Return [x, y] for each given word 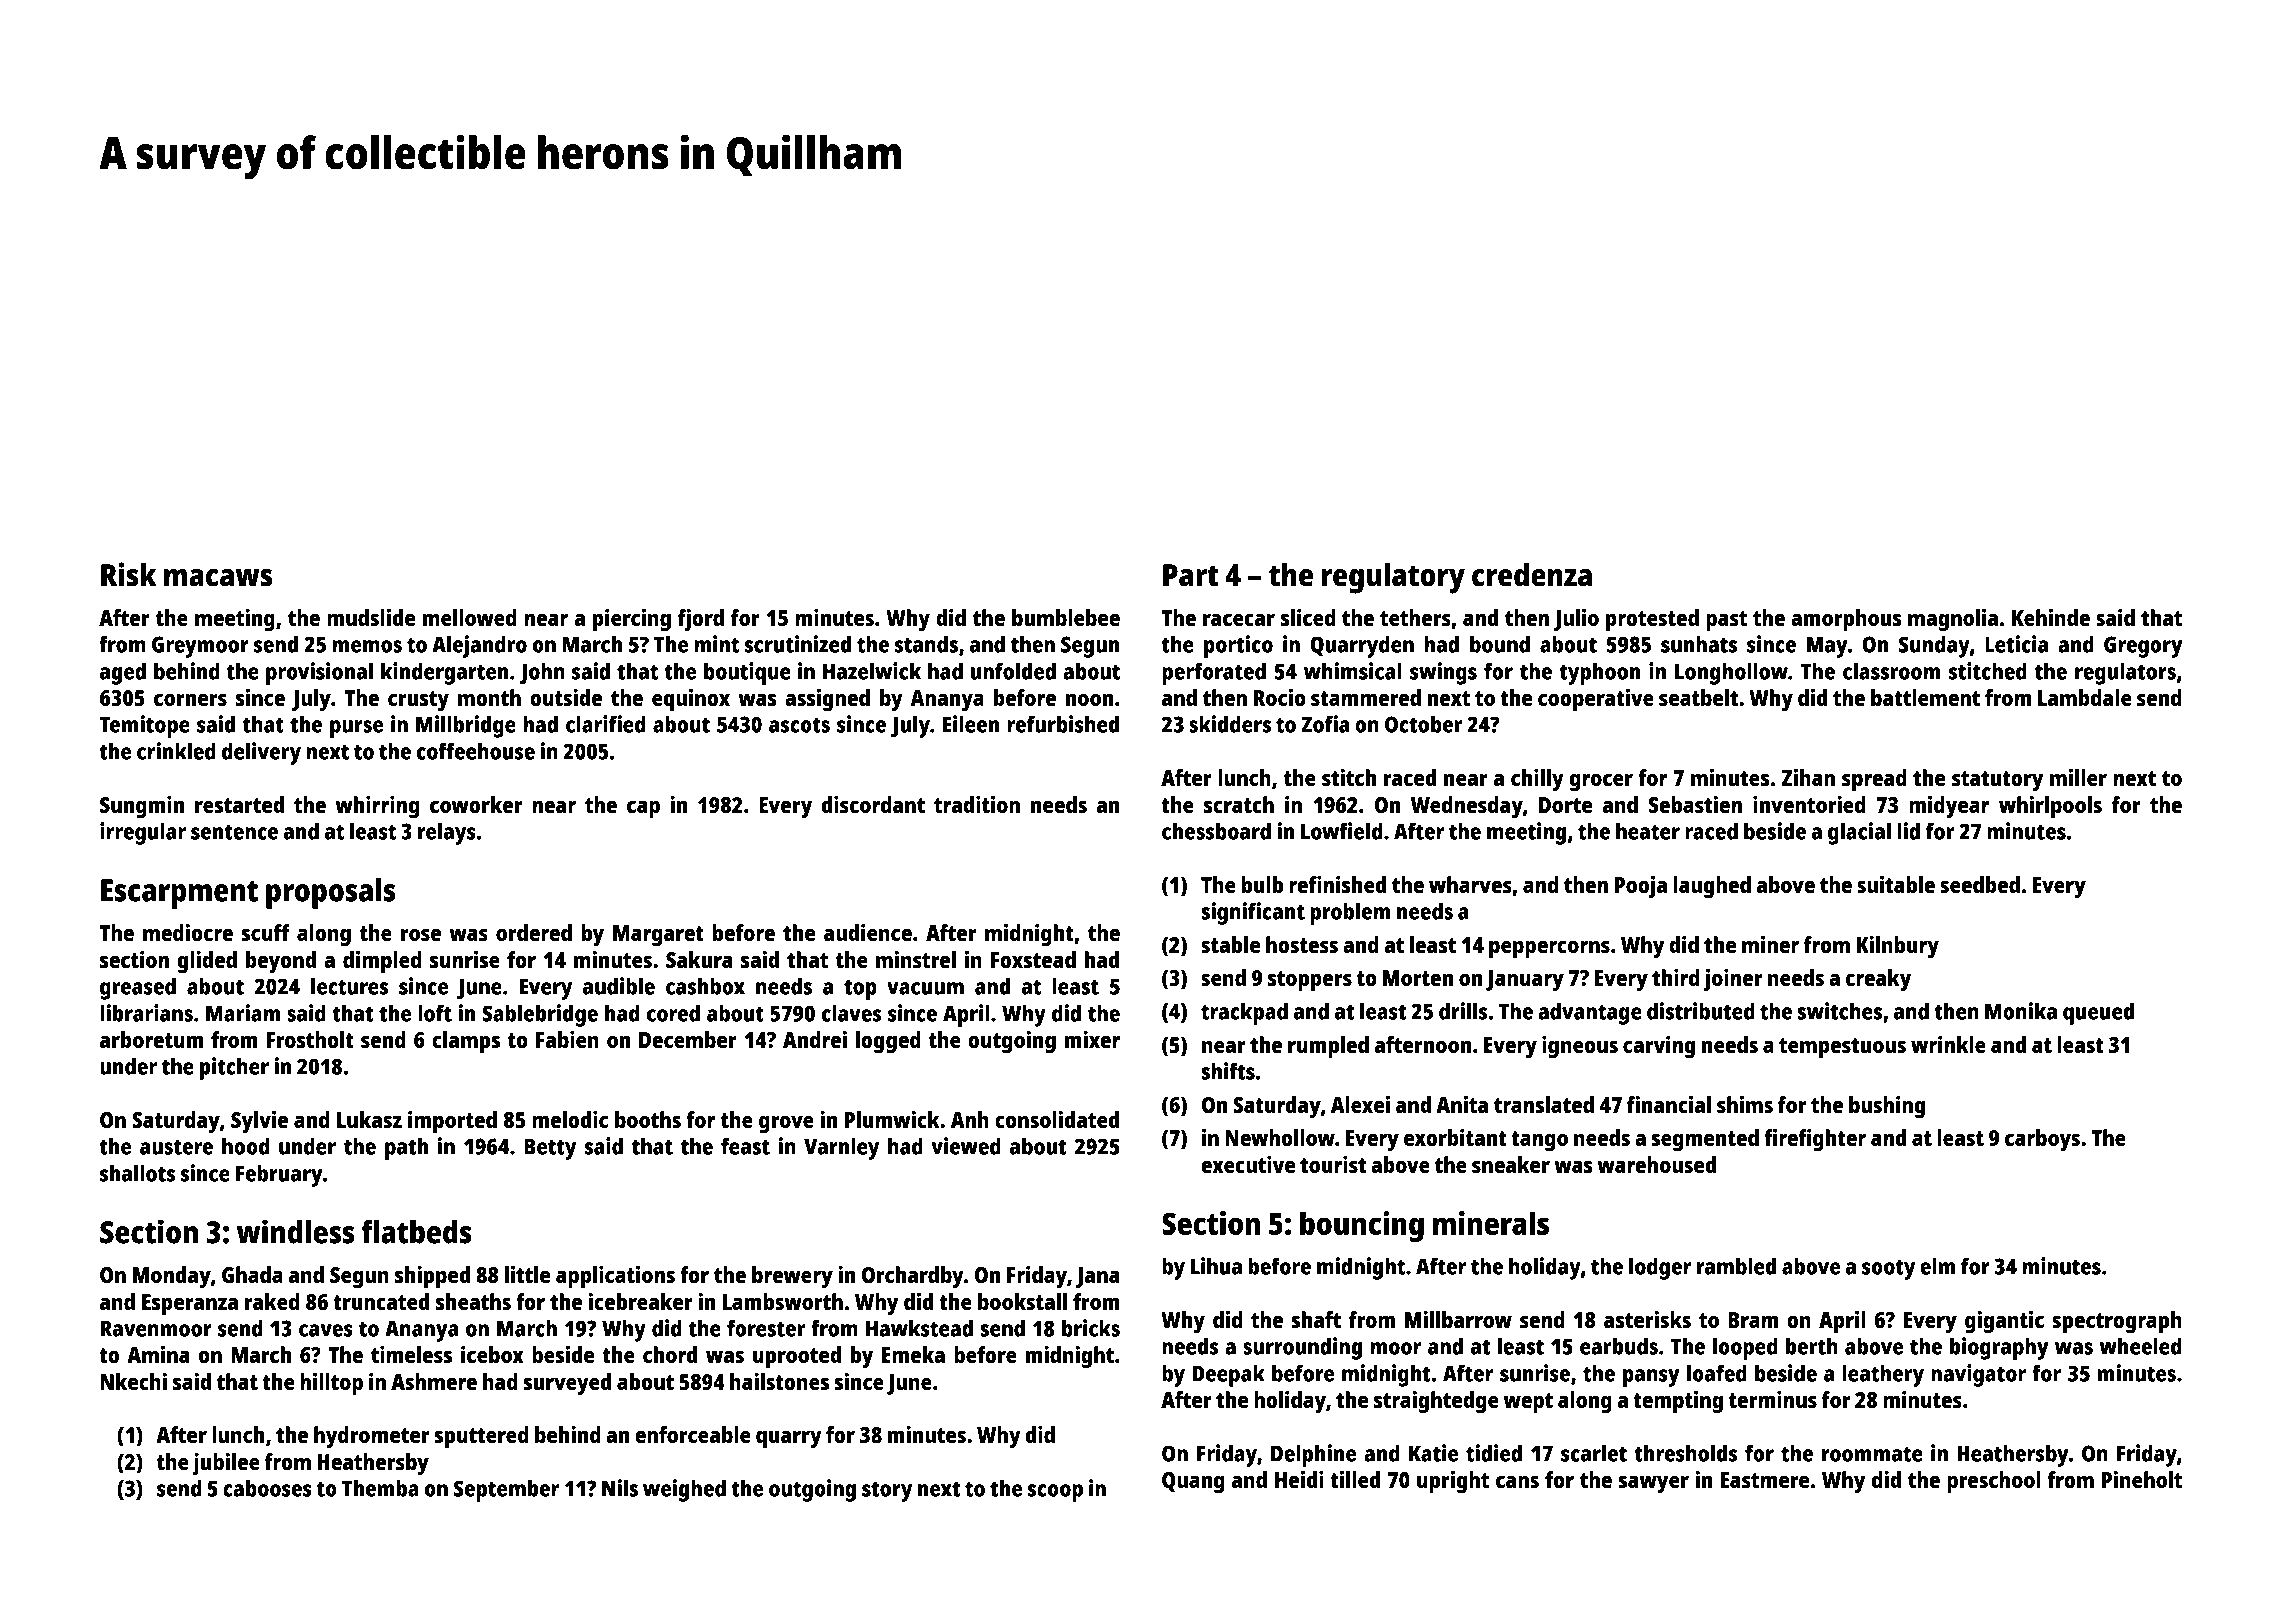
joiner [1733, 980]
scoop [1055, 1493]
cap [643, 809]
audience [868, 932]
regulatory [1393, 578]
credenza [1532, 575]
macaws [218, 578]
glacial [1859, 833]
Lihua [1216, 1266]
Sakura [699, 959]
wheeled [2141, 1346]
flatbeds [416, 1232]
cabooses [267, 1488]
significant [1253, 913]
